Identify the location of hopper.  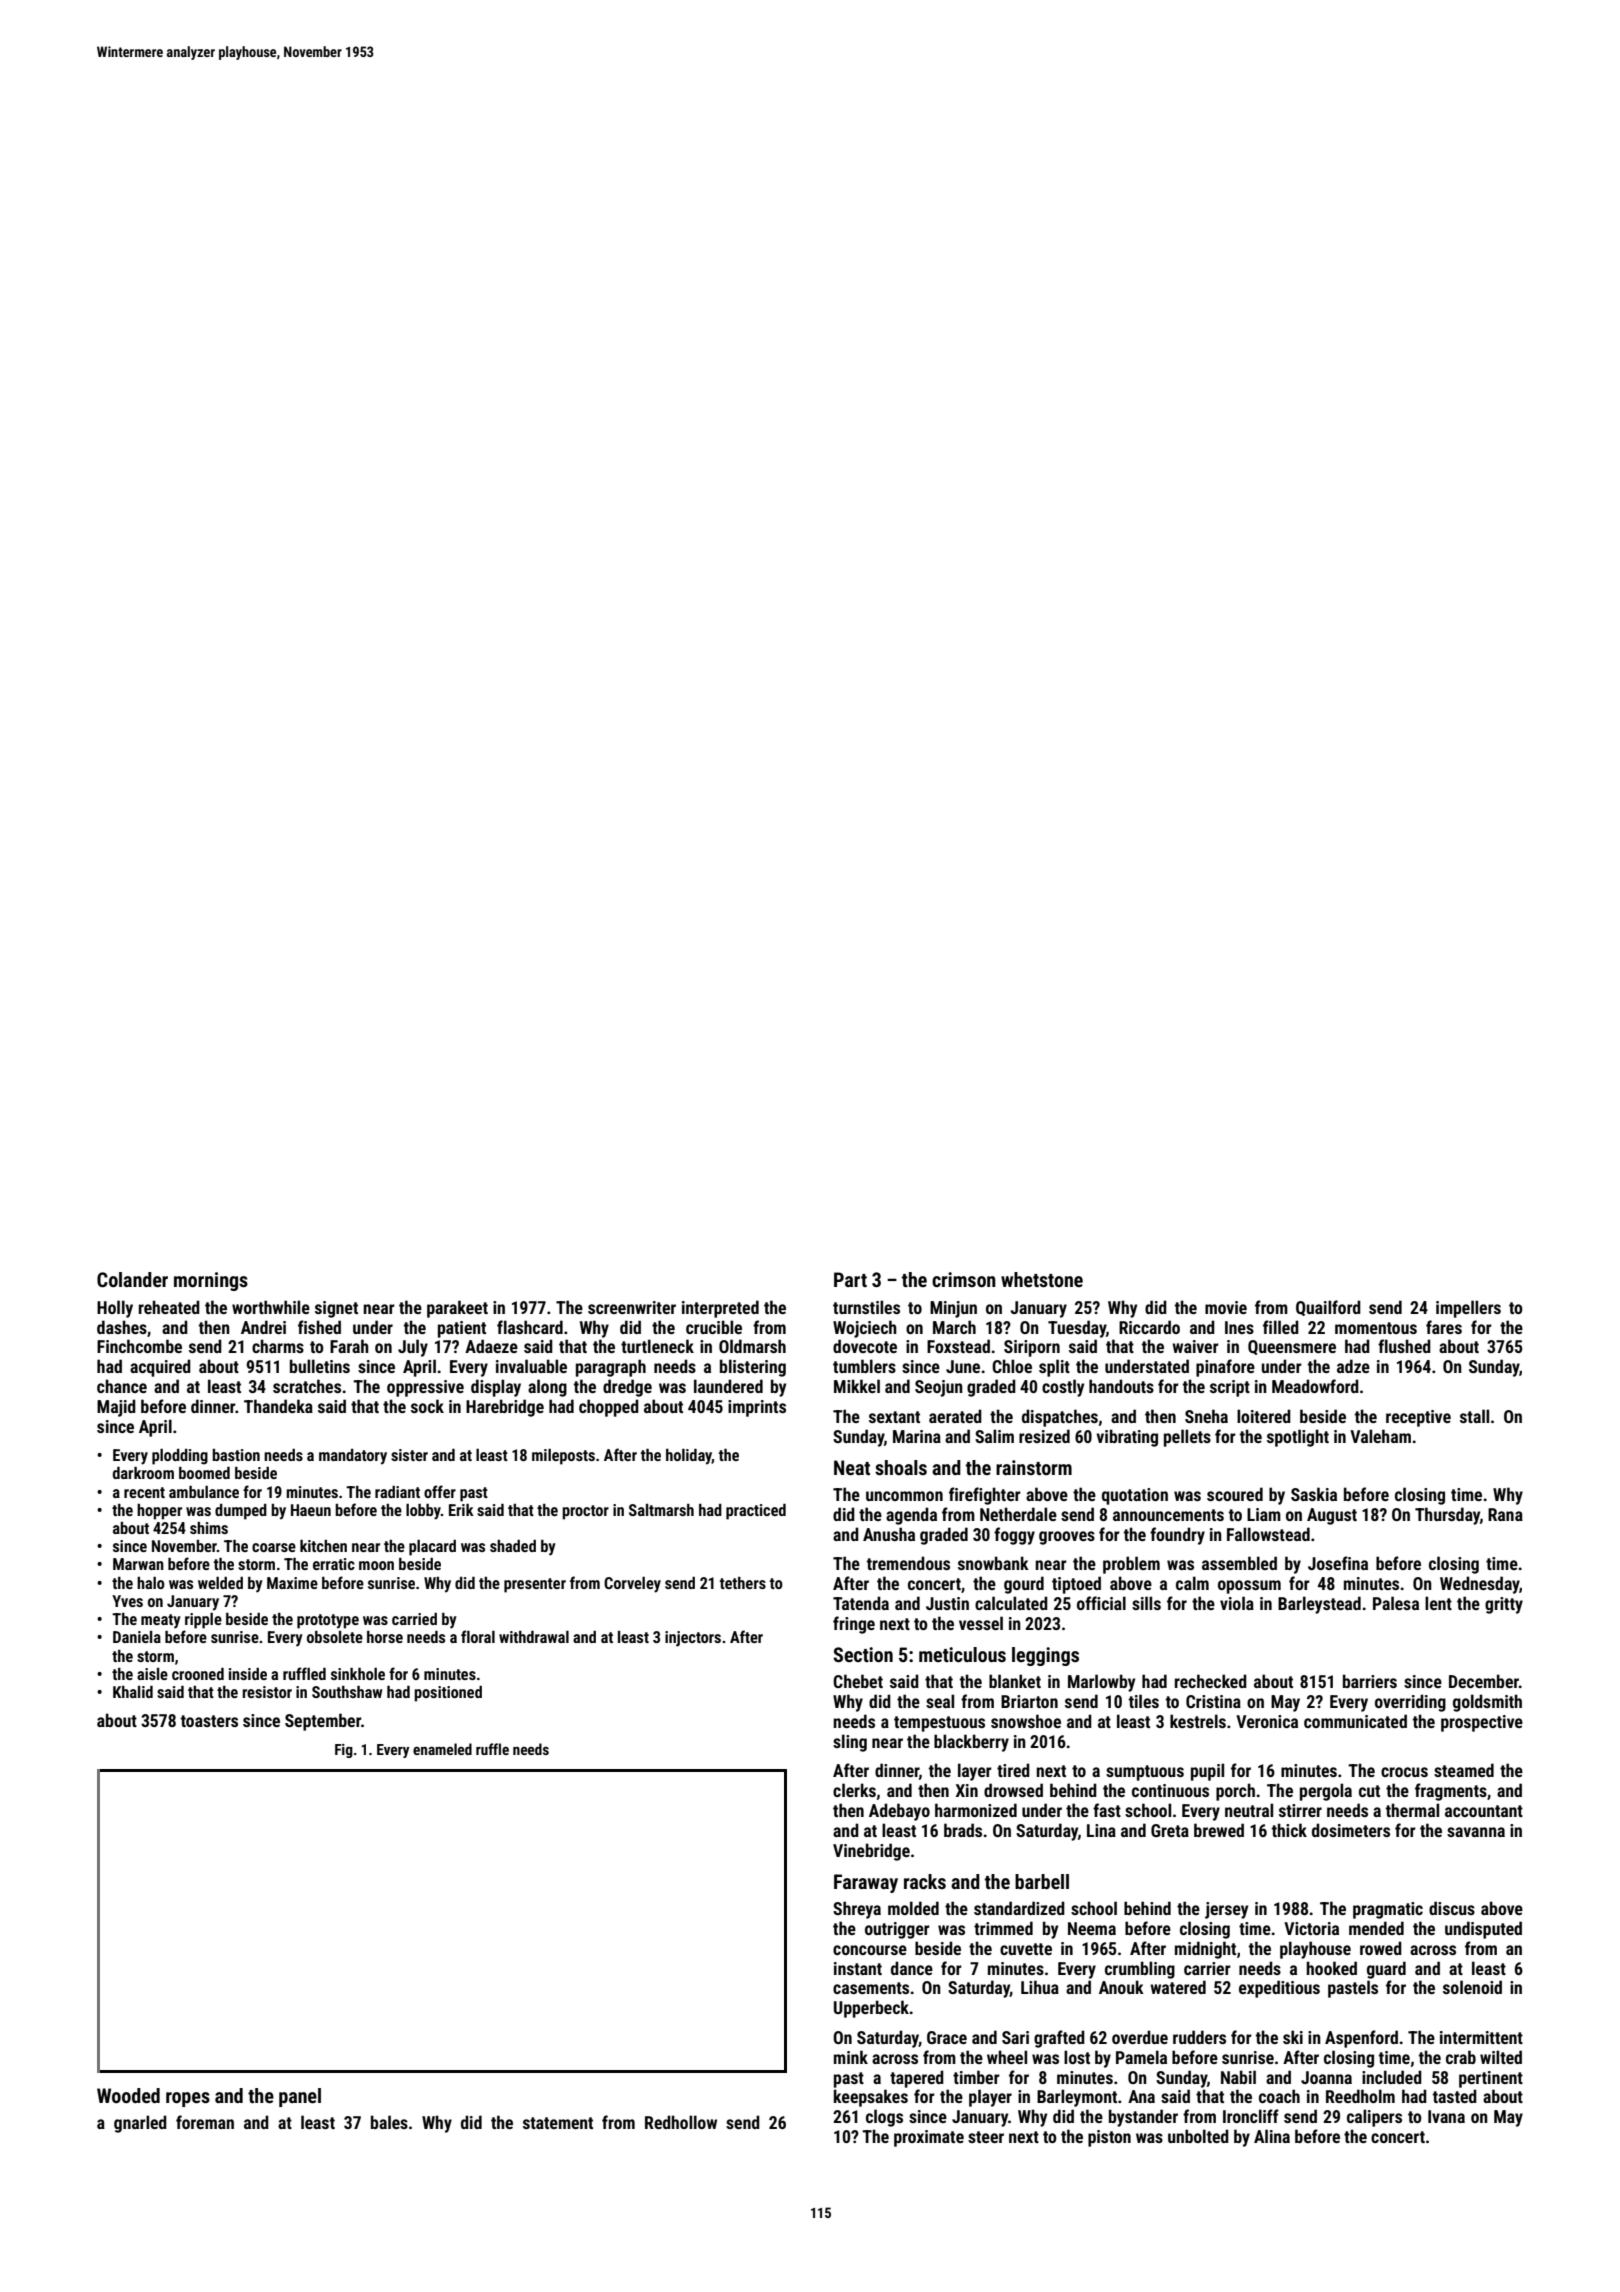
(159, 1512).
